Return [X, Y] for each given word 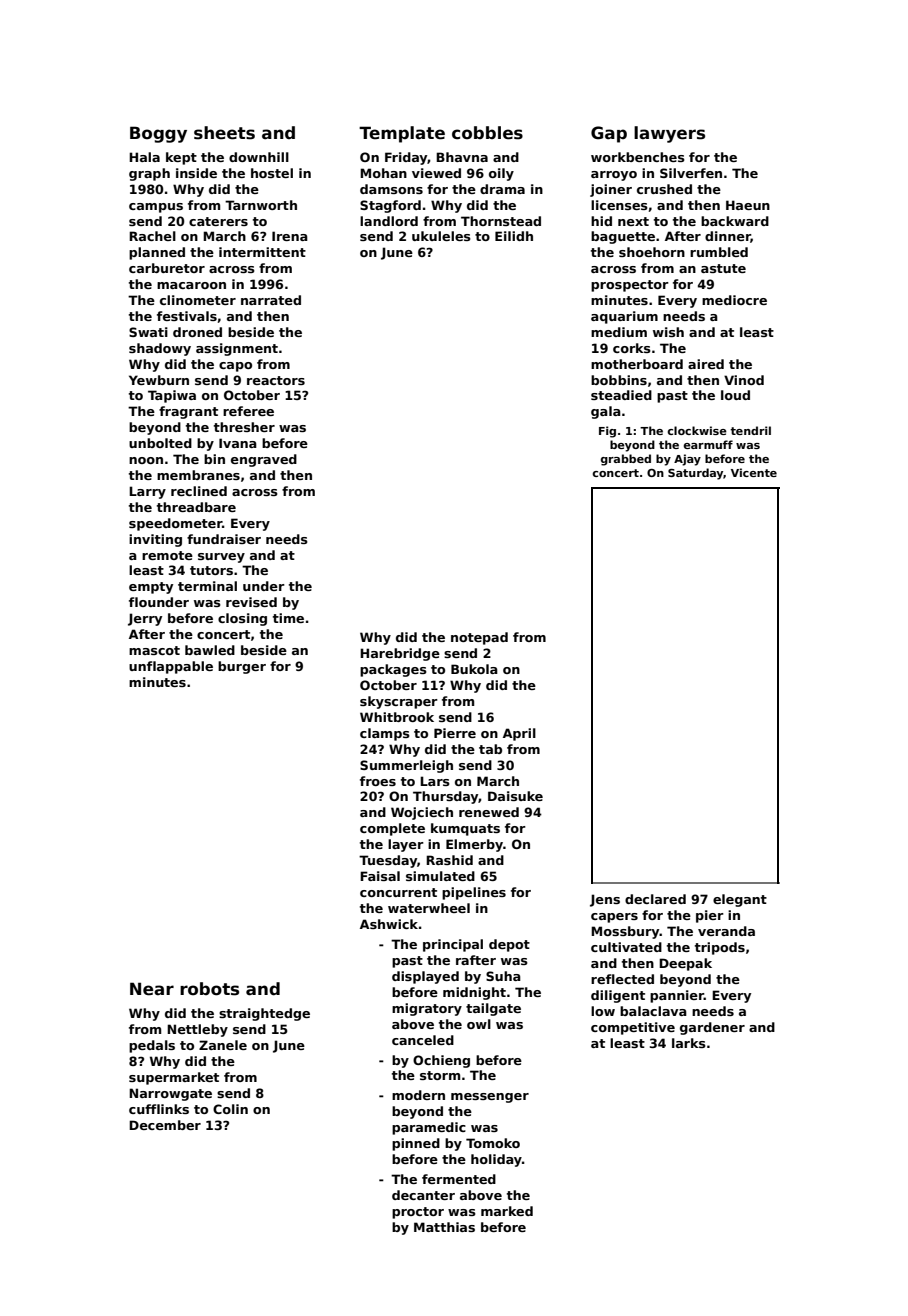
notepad [479, 638]
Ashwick [389, 924]
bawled [210, 650]
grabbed [626, 460]
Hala [144, 157]
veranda [726, 931]
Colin [230, 1109]
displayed [425, 977]
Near [152, 989]
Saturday [696, 474]
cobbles [487, 133]
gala [606, 412]
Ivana [238, 443]
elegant [740, 900]
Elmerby [474, 845]
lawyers [669, 134]
